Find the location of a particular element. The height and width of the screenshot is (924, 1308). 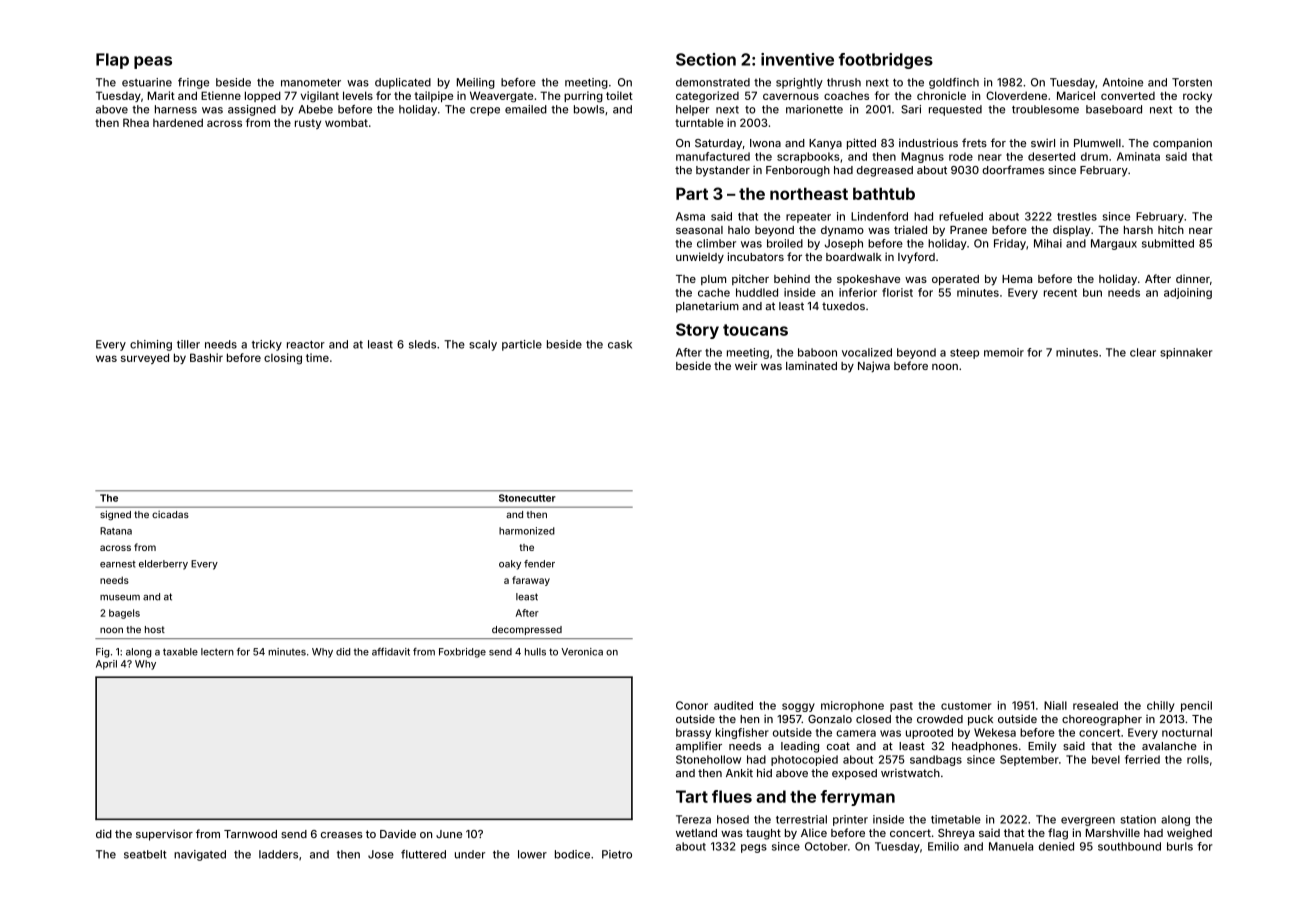

reactor is located at coordinates (306, 345).
